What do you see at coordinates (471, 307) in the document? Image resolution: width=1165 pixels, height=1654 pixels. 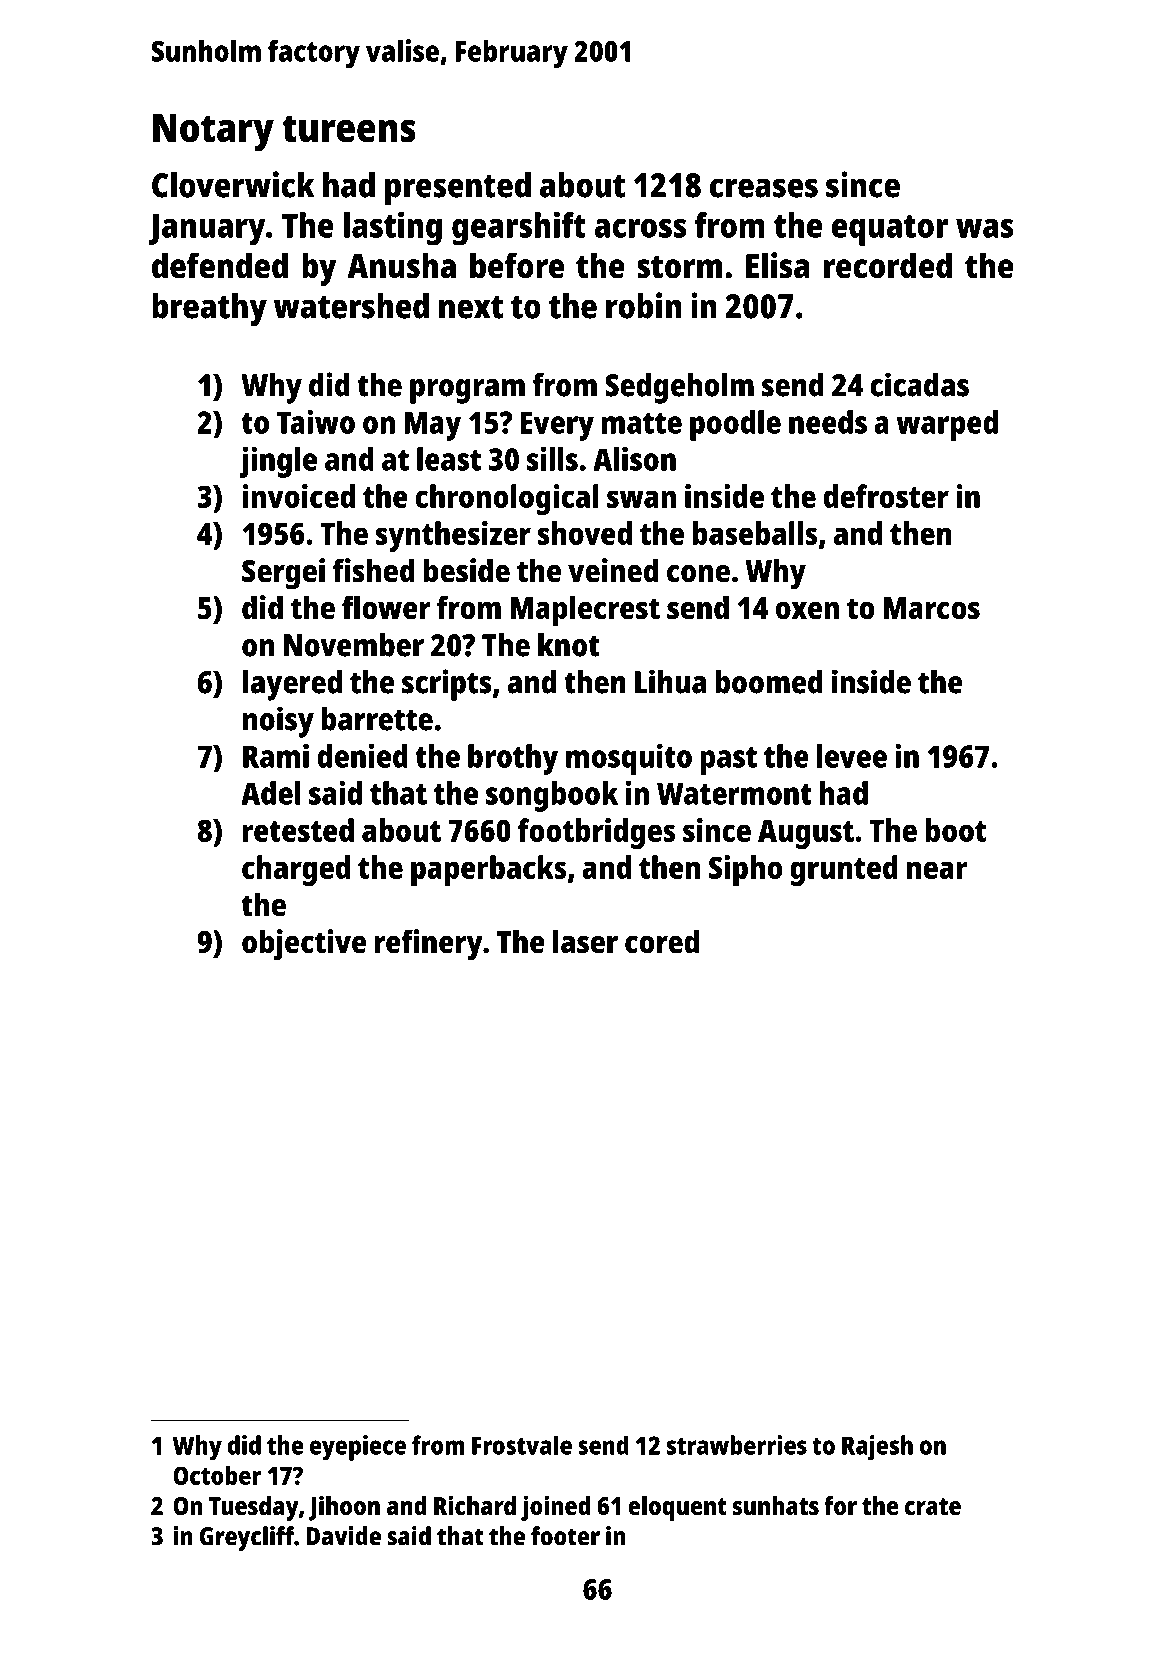 I see `next` at bounding box center [471, 307].
